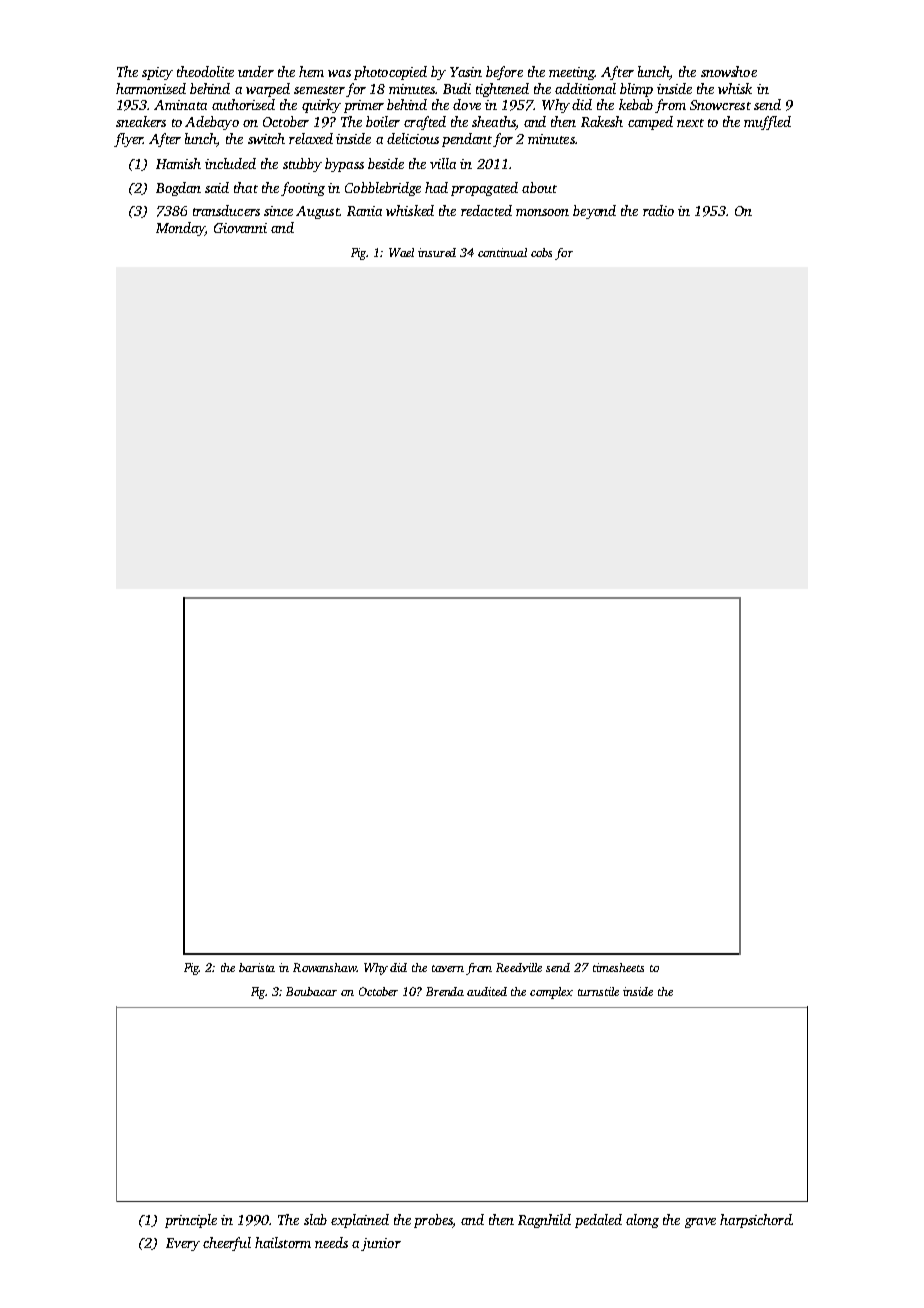 This page has height=1308, width=924. I want to click on cobs, so click(541, 252).
